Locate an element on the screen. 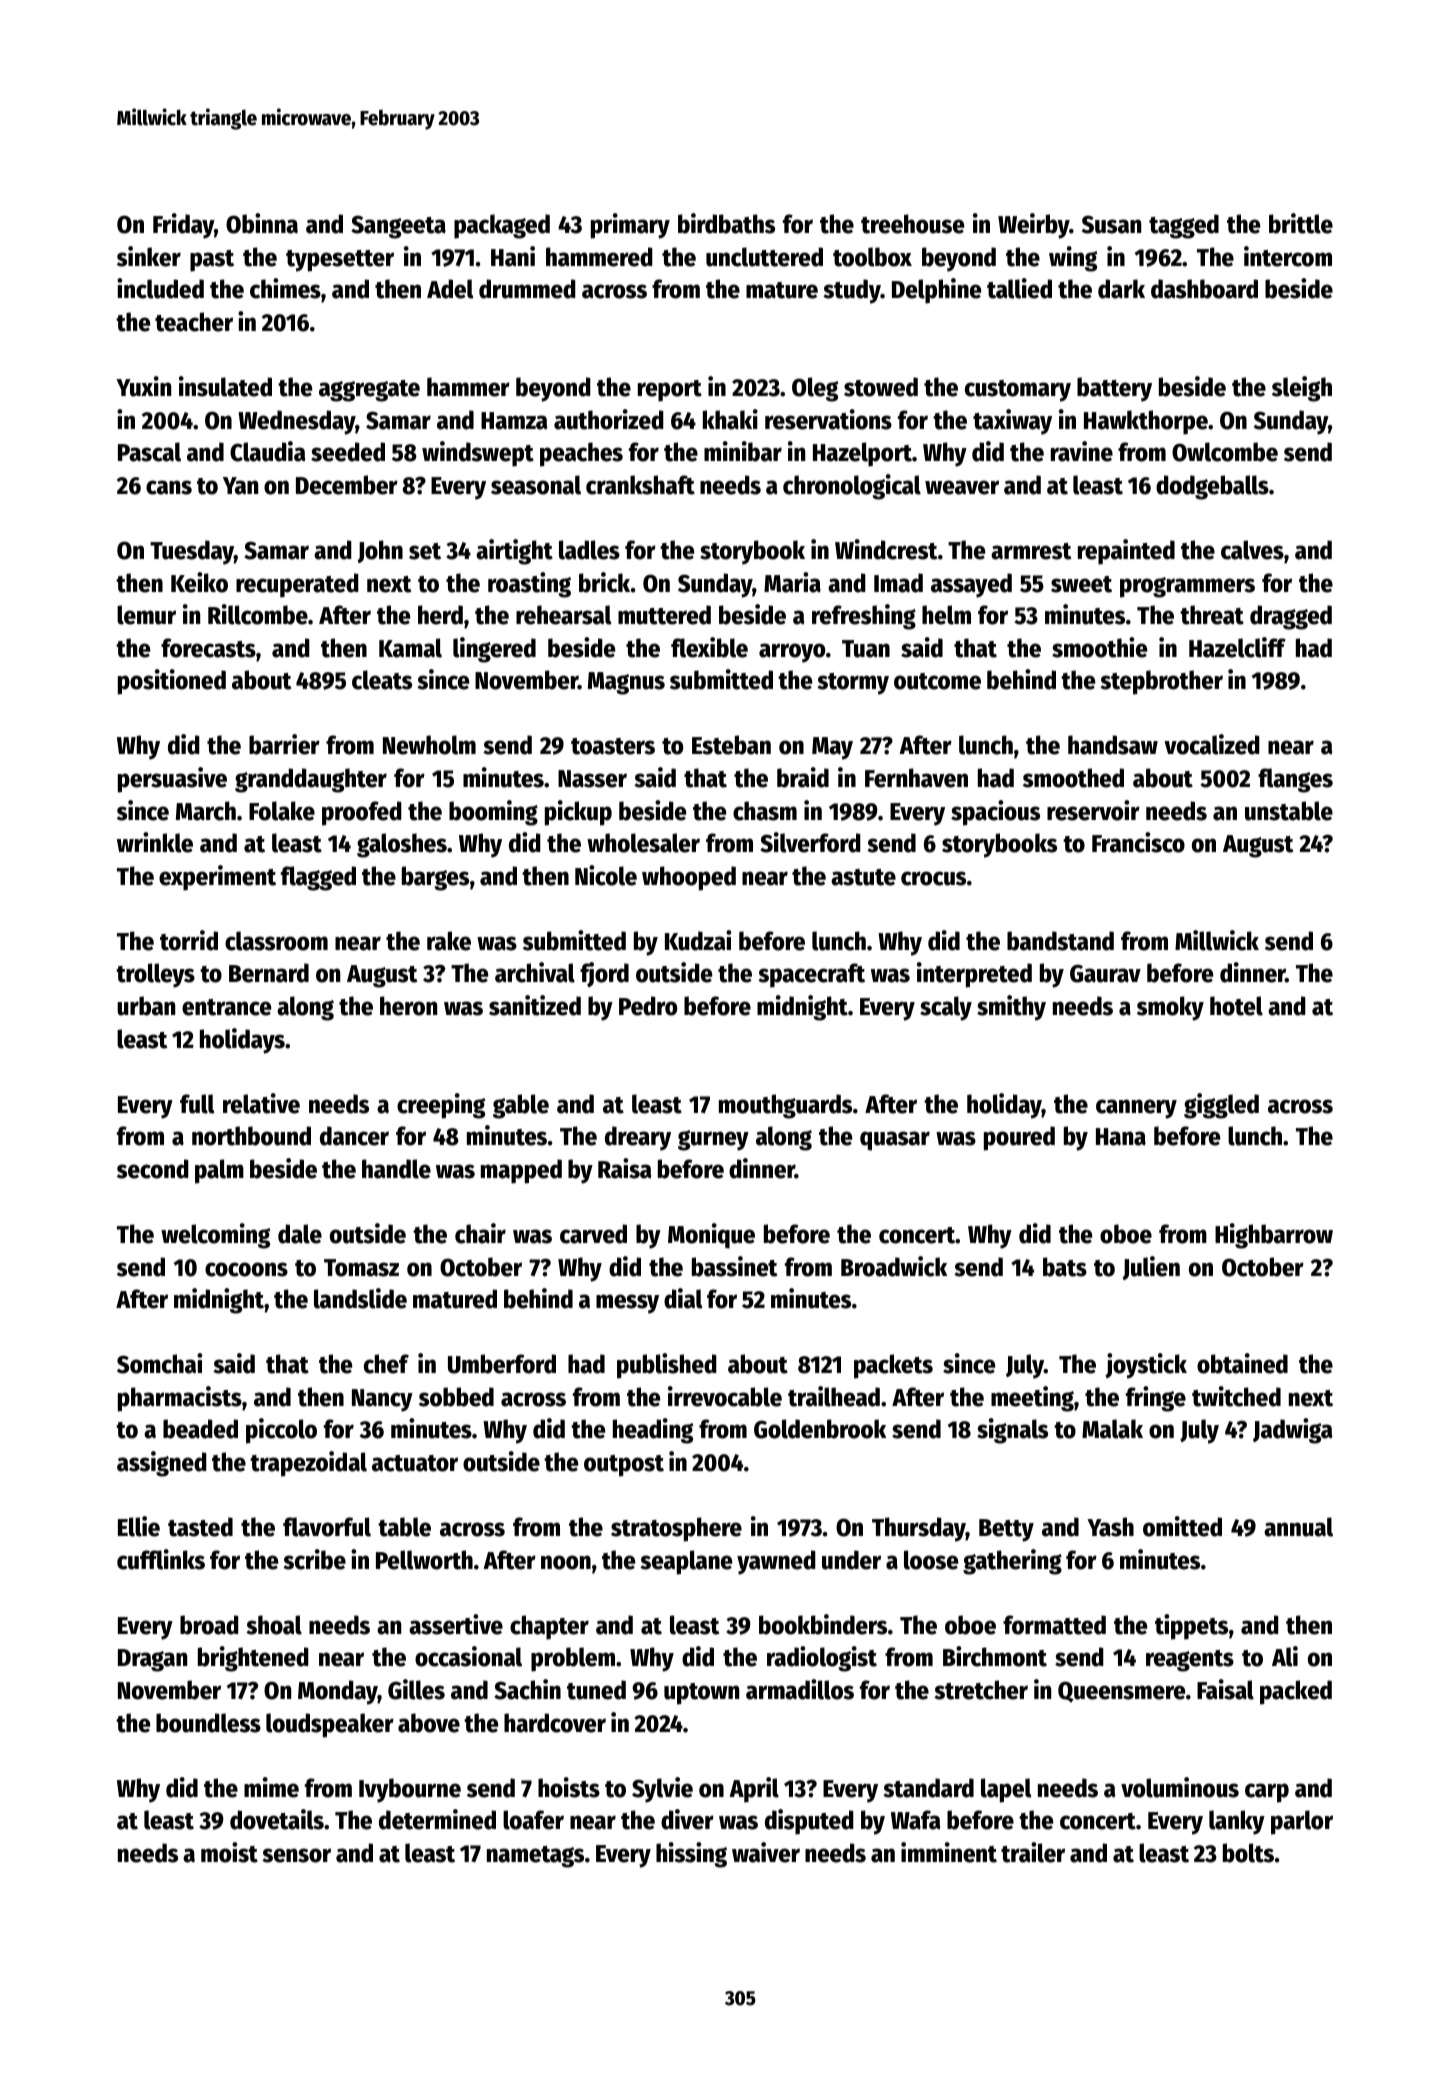 The height and width of the screenshot is (2100, 1450). smoothie is located at coordinates (1099, 647).
